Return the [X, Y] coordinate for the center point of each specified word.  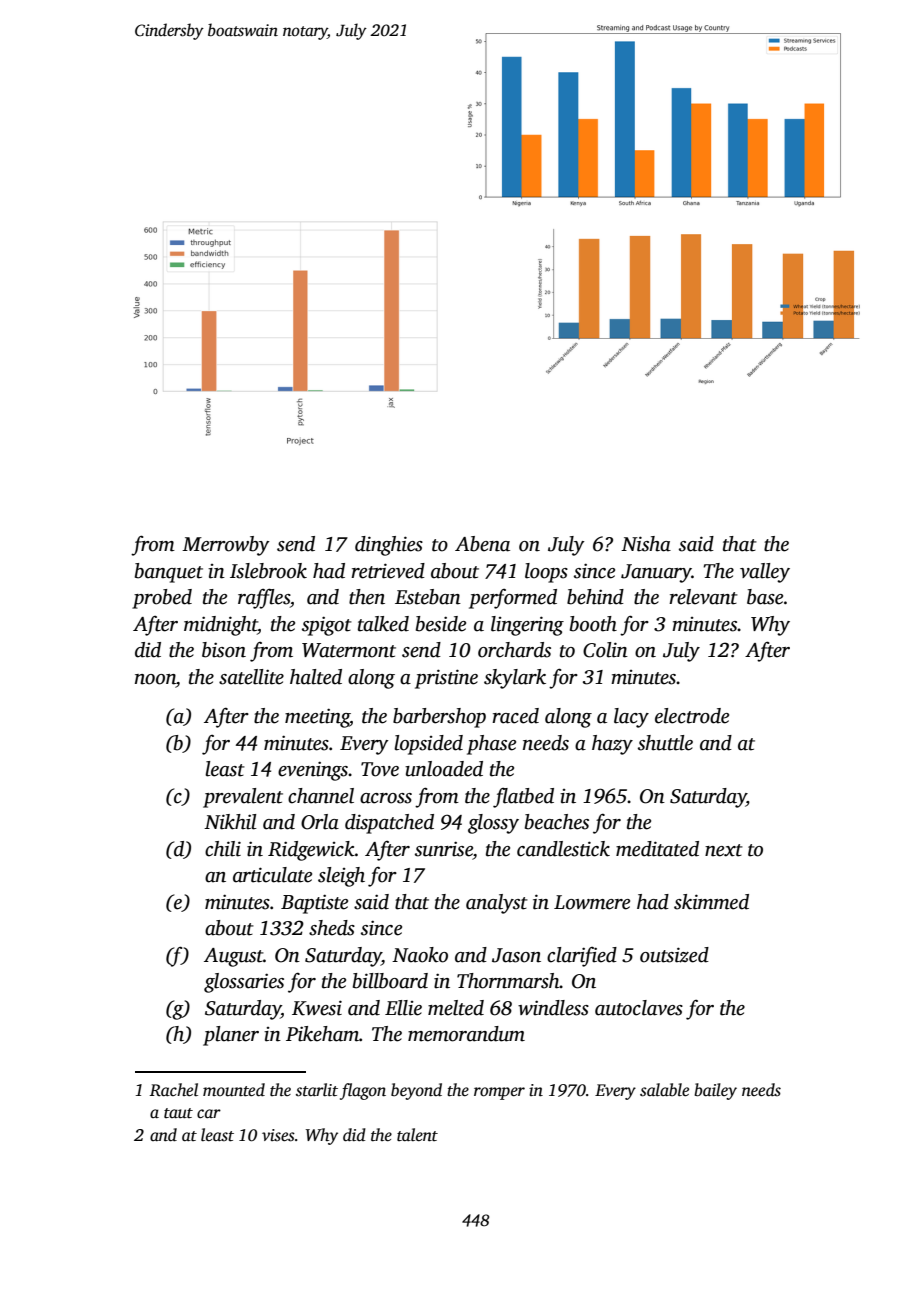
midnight [221, 626]
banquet [169, 573]
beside [441, 624]
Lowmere [592, 902]
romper [499, 1093]
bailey [715, 1091]
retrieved [388, 571]
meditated [657, 849]
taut [178, 1113]
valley [765, 573]
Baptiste [314, 904]
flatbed [523, 798]
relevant [703, 597]
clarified [582, 957]
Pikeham [322, 1034]
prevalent [243, 798]
